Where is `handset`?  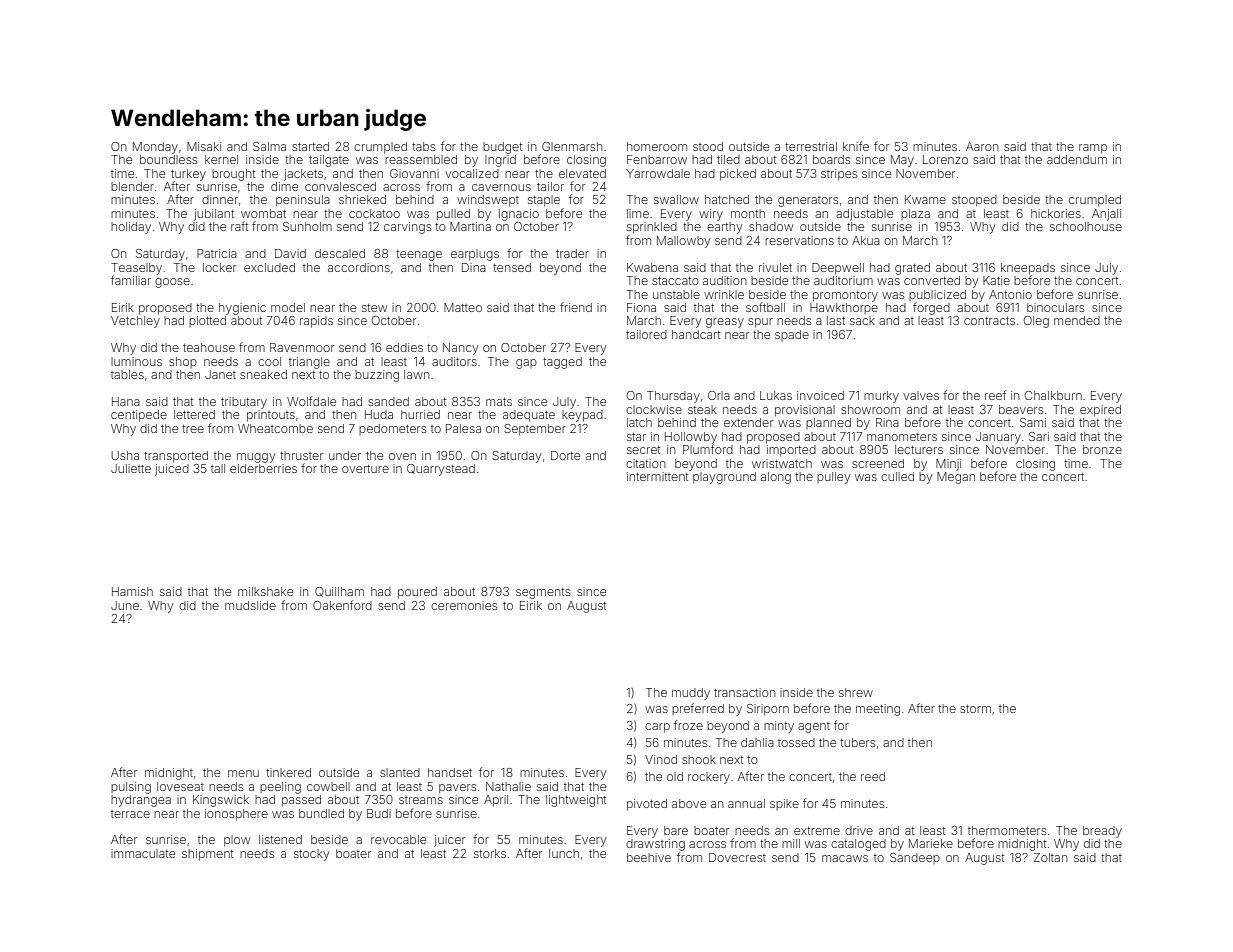
handset is located at coordinates (450, 772).
